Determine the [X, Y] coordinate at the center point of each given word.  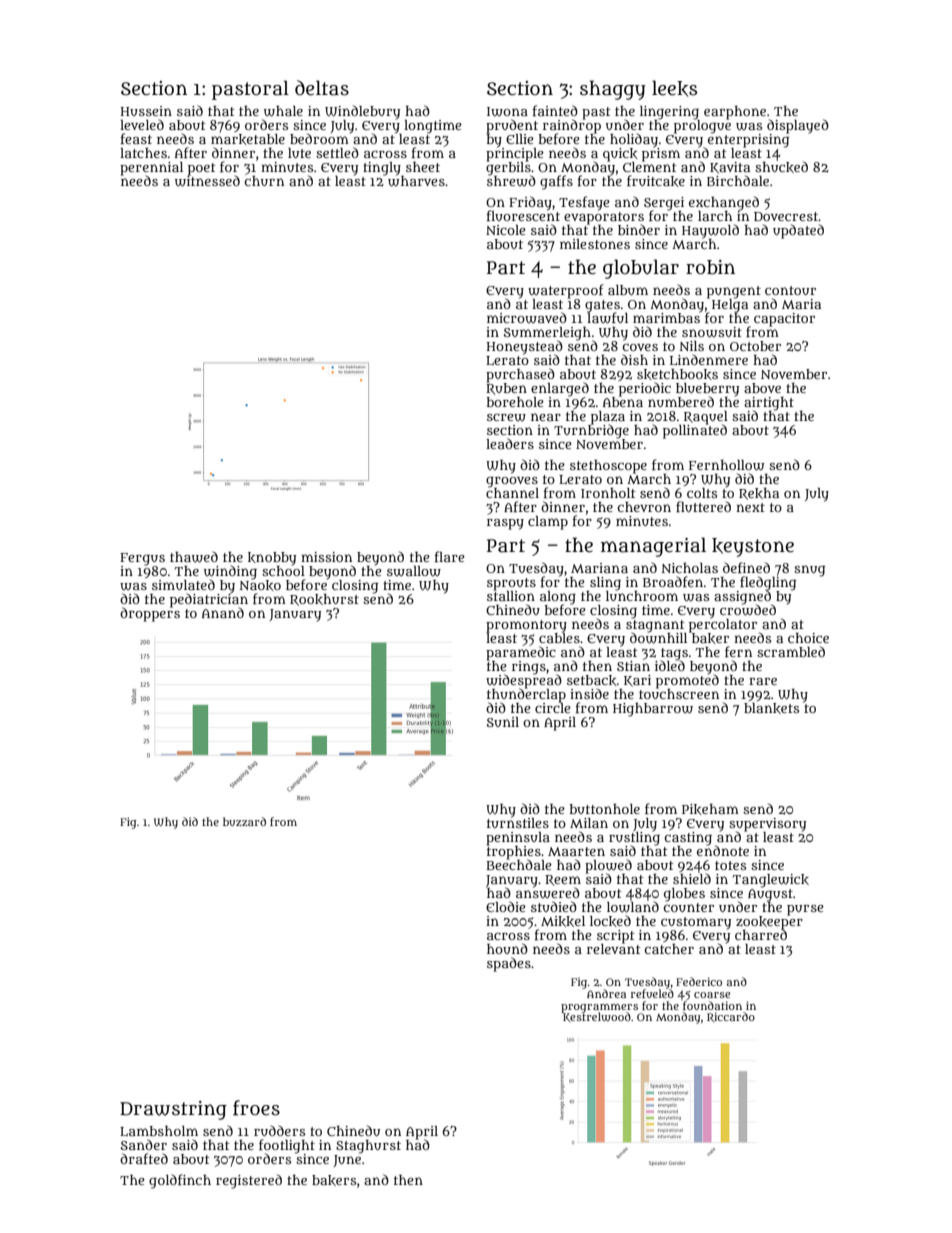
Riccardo [731, 1017]
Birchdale [738, 180]
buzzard [244, 821]
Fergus [142, 559]
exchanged [724, 203]
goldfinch [180, 1181]
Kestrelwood [597, 1017]
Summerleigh [547, 334]
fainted [555, 110]
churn [264, 181]
